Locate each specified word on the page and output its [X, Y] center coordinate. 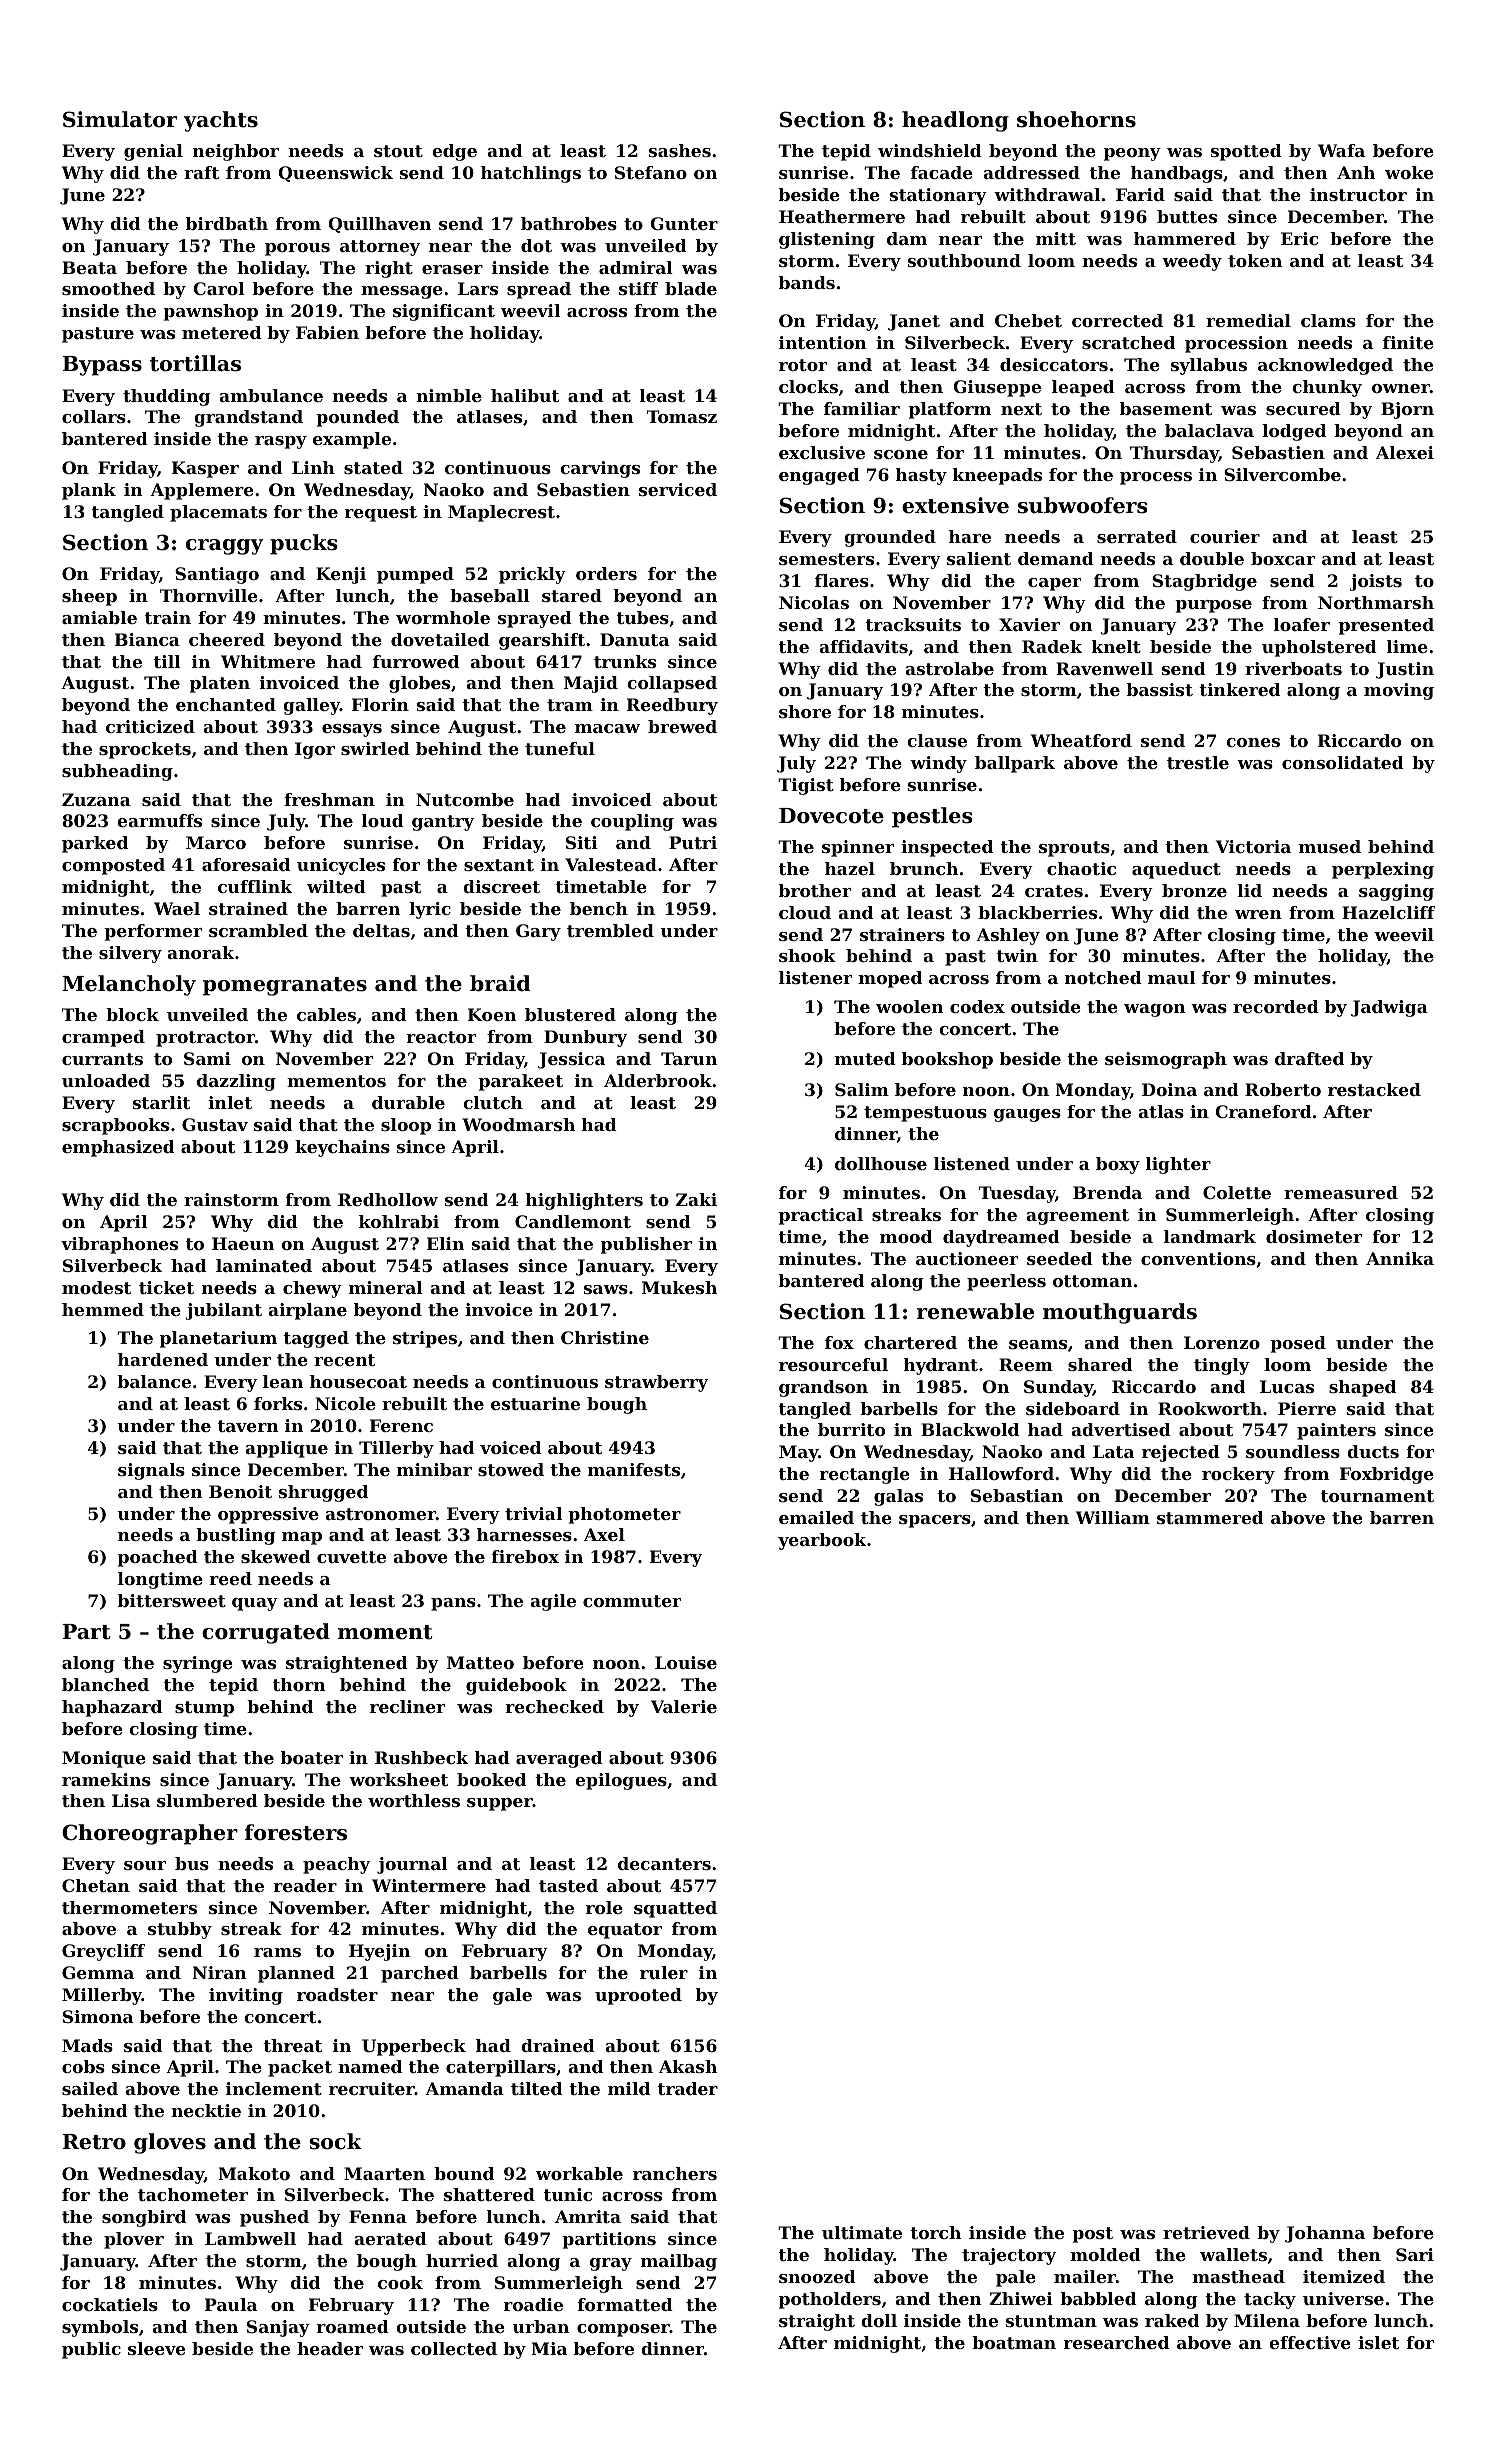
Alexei [1405, 452]
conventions [1198, 1258]
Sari [1415, 2254]
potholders [830, 2300]
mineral [386, 1287]
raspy [281, 442]
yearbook [822, 1541]
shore [805, 711]
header [330, 2348]
